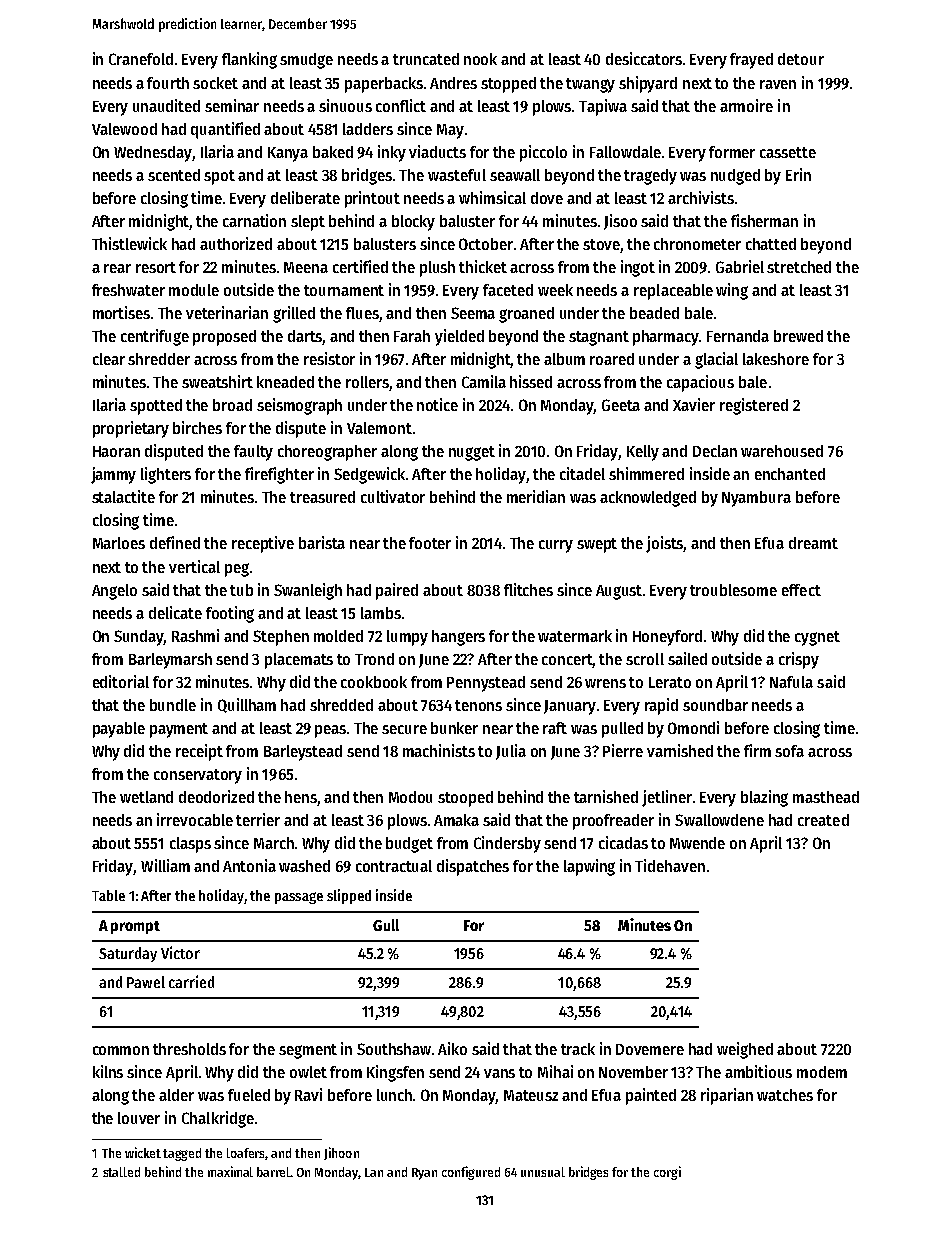 This screenshot has width=952, height=1233. I want to click on irrevocable, so click(195, 819).
